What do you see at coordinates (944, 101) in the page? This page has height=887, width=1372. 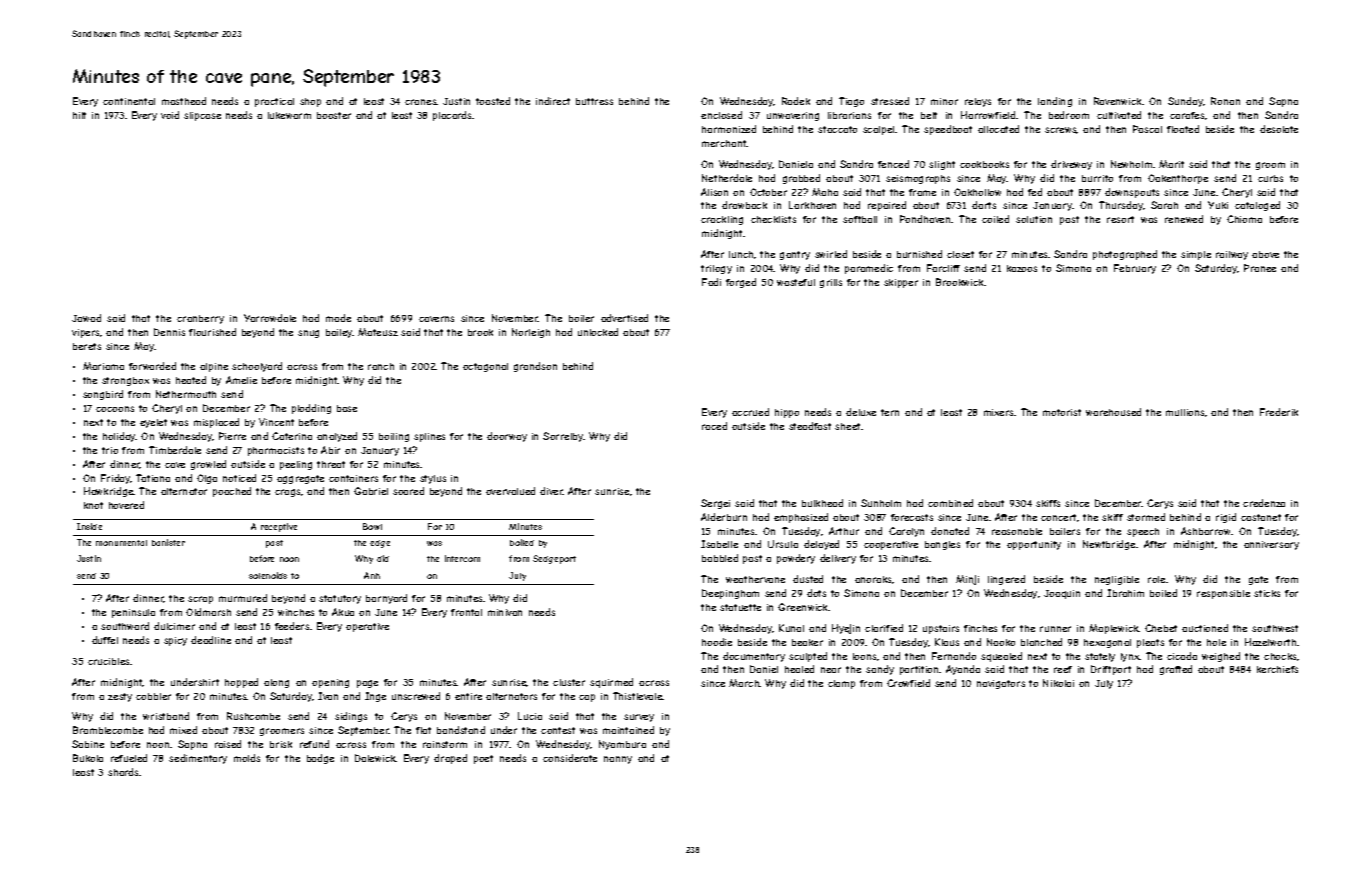 I see `minor` at bounding box center [944, 101].
